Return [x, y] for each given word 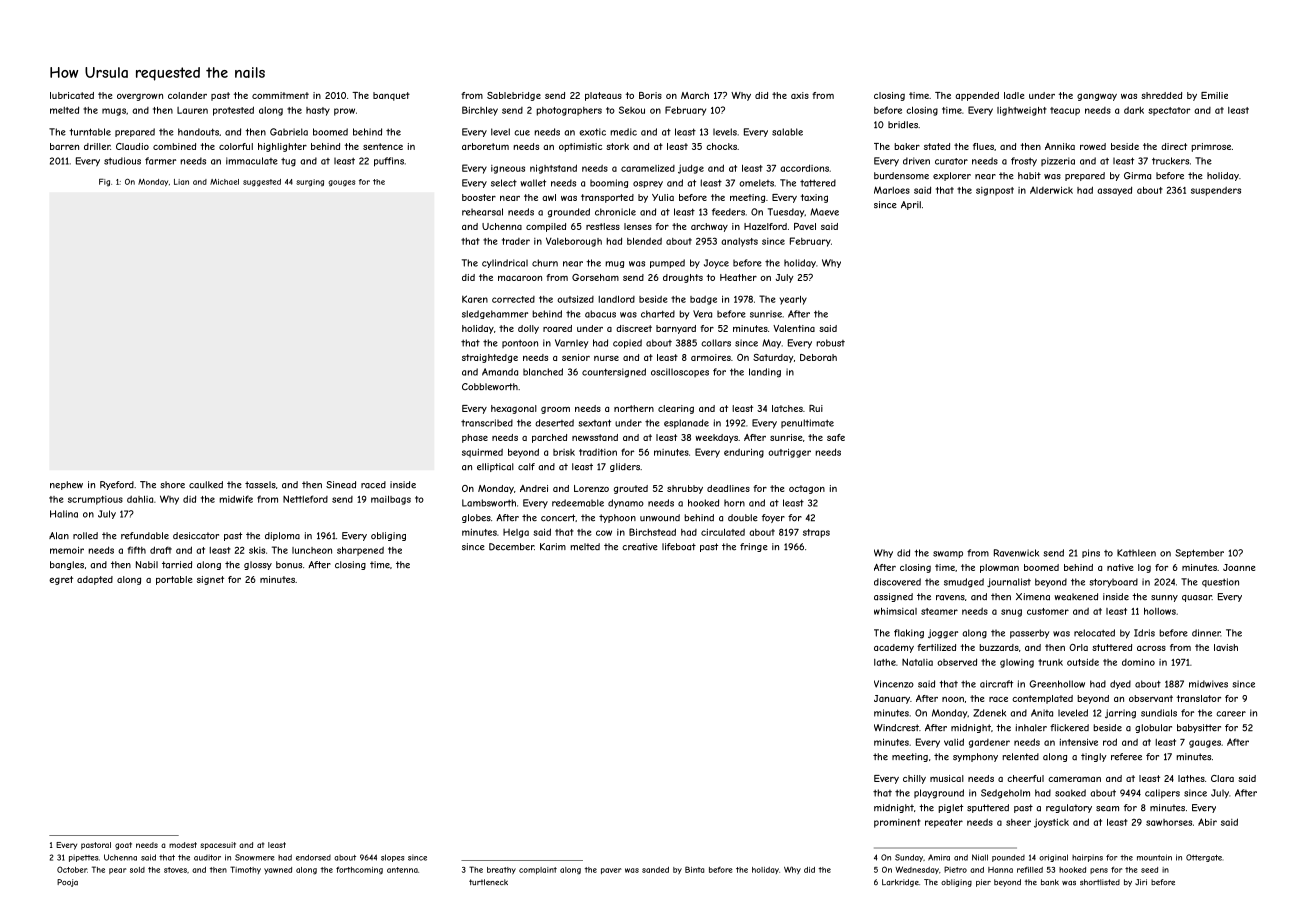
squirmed [482, 453]
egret [61, 580]
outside [1083, 662]
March [695, 95]
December [511, 547]
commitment [280, 95]
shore [173, 485]
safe [836, 437]
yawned [278, 871]
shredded [1161, 95]
